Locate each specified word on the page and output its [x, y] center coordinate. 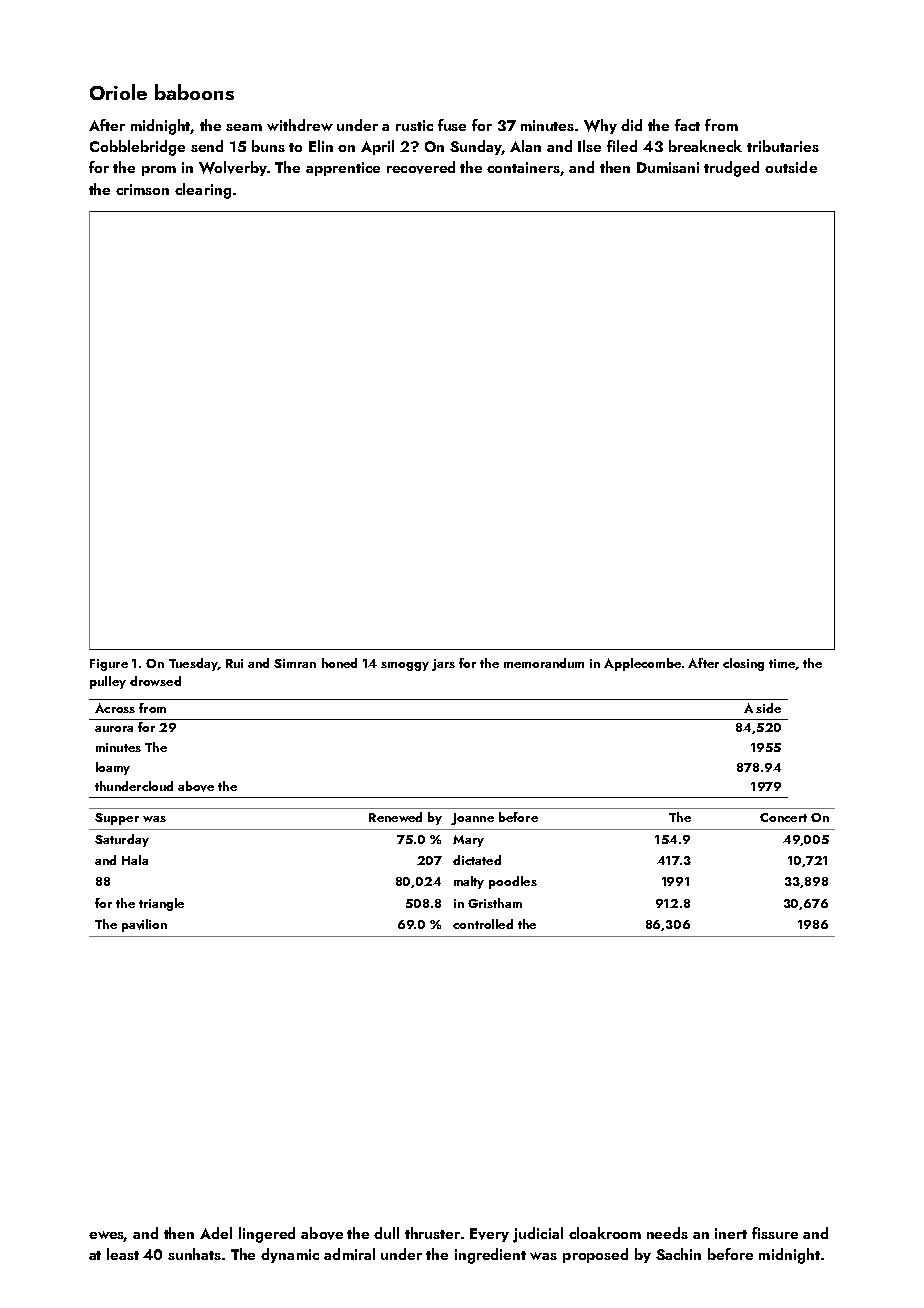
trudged [731, 169]
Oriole [118, 92]
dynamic [290, 1255]
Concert [783, 817]
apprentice [343, 169]
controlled [483, 924]
